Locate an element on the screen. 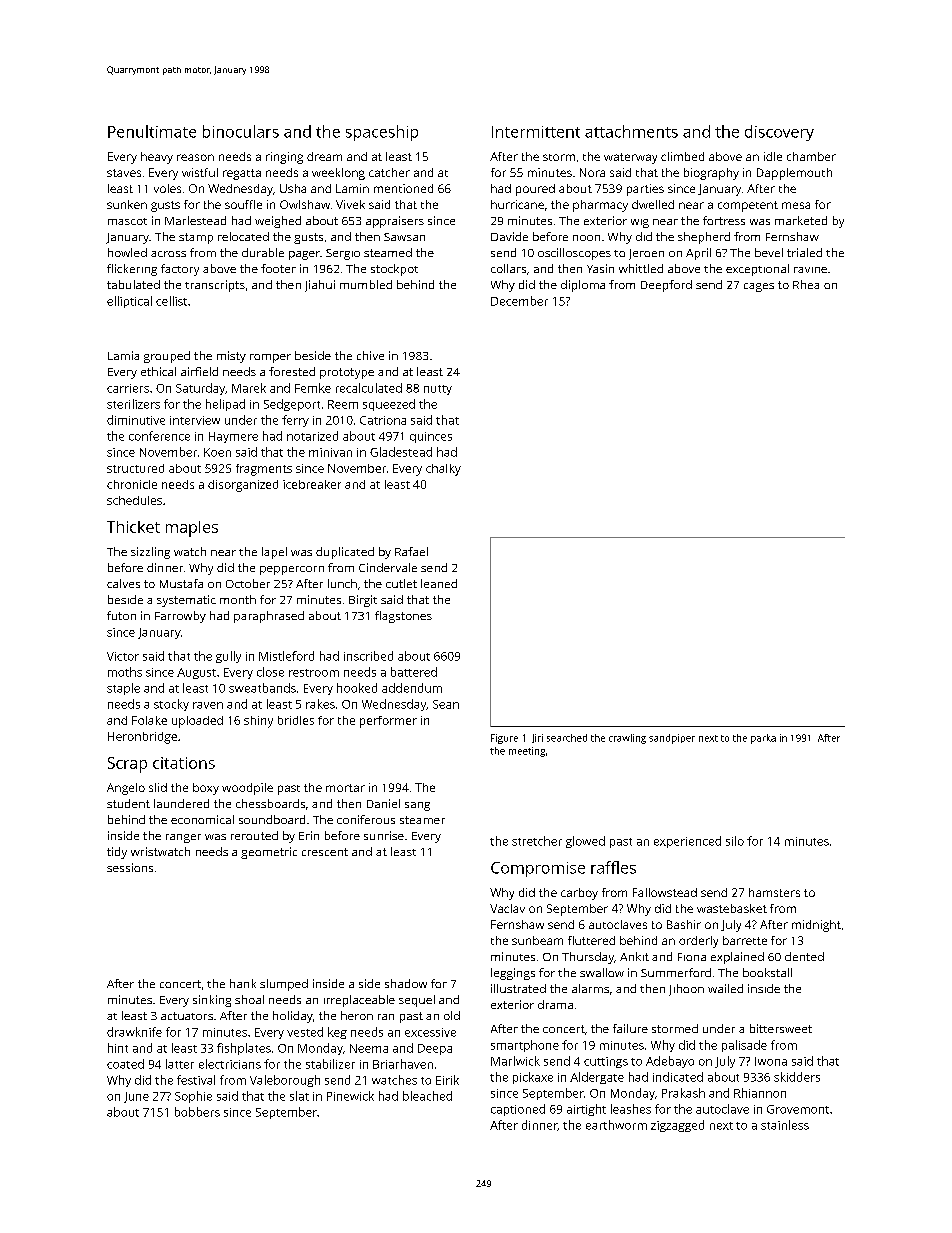  Penultimate is located at coordinates (152, 131).
